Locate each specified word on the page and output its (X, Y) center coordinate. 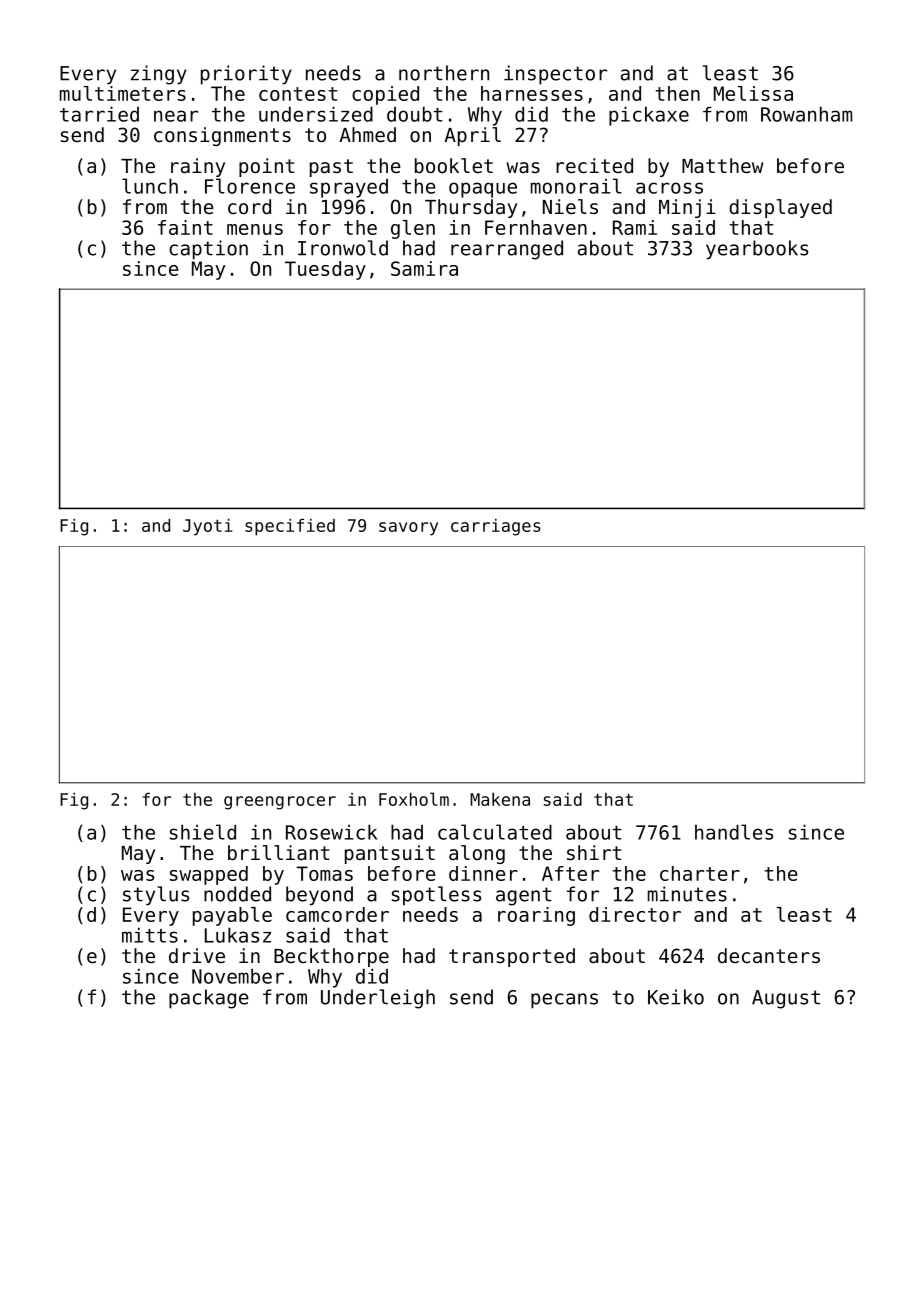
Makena (500, 799)
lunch (150, 186)
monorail (576, 186)
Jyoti (208, 527)
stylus (156, 896)
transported (512, 957)
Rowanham (807, 114)
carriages (496, 527)
